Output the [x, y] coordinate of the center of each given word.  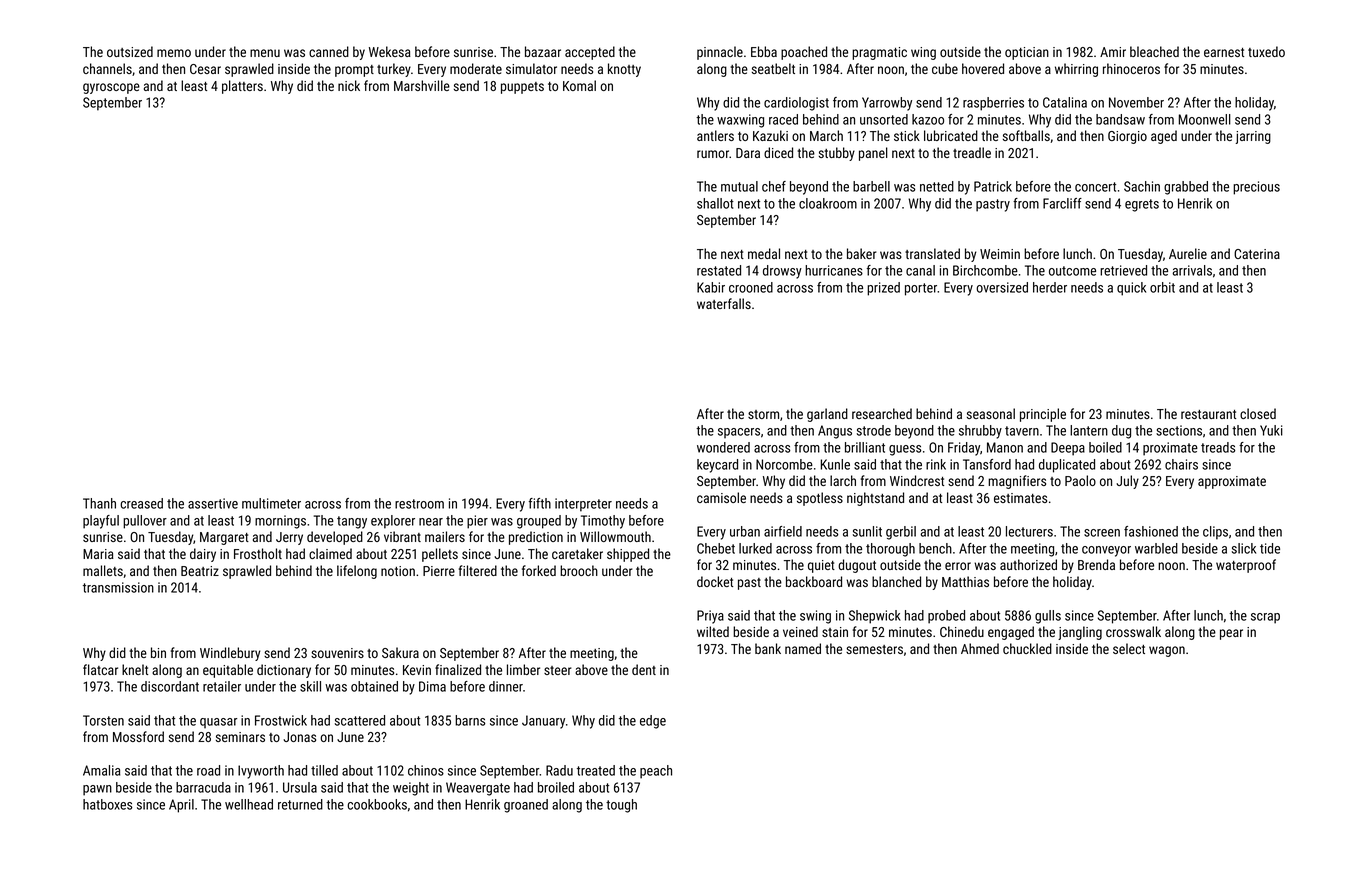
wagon [1167, 651]
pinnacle [720, 53]
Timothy [603, 522]
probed [946, 617]
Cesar [205, 69]
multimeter [271, 503]
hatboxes [107, 804]
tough [621, 806]
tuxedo [1266, 51]
